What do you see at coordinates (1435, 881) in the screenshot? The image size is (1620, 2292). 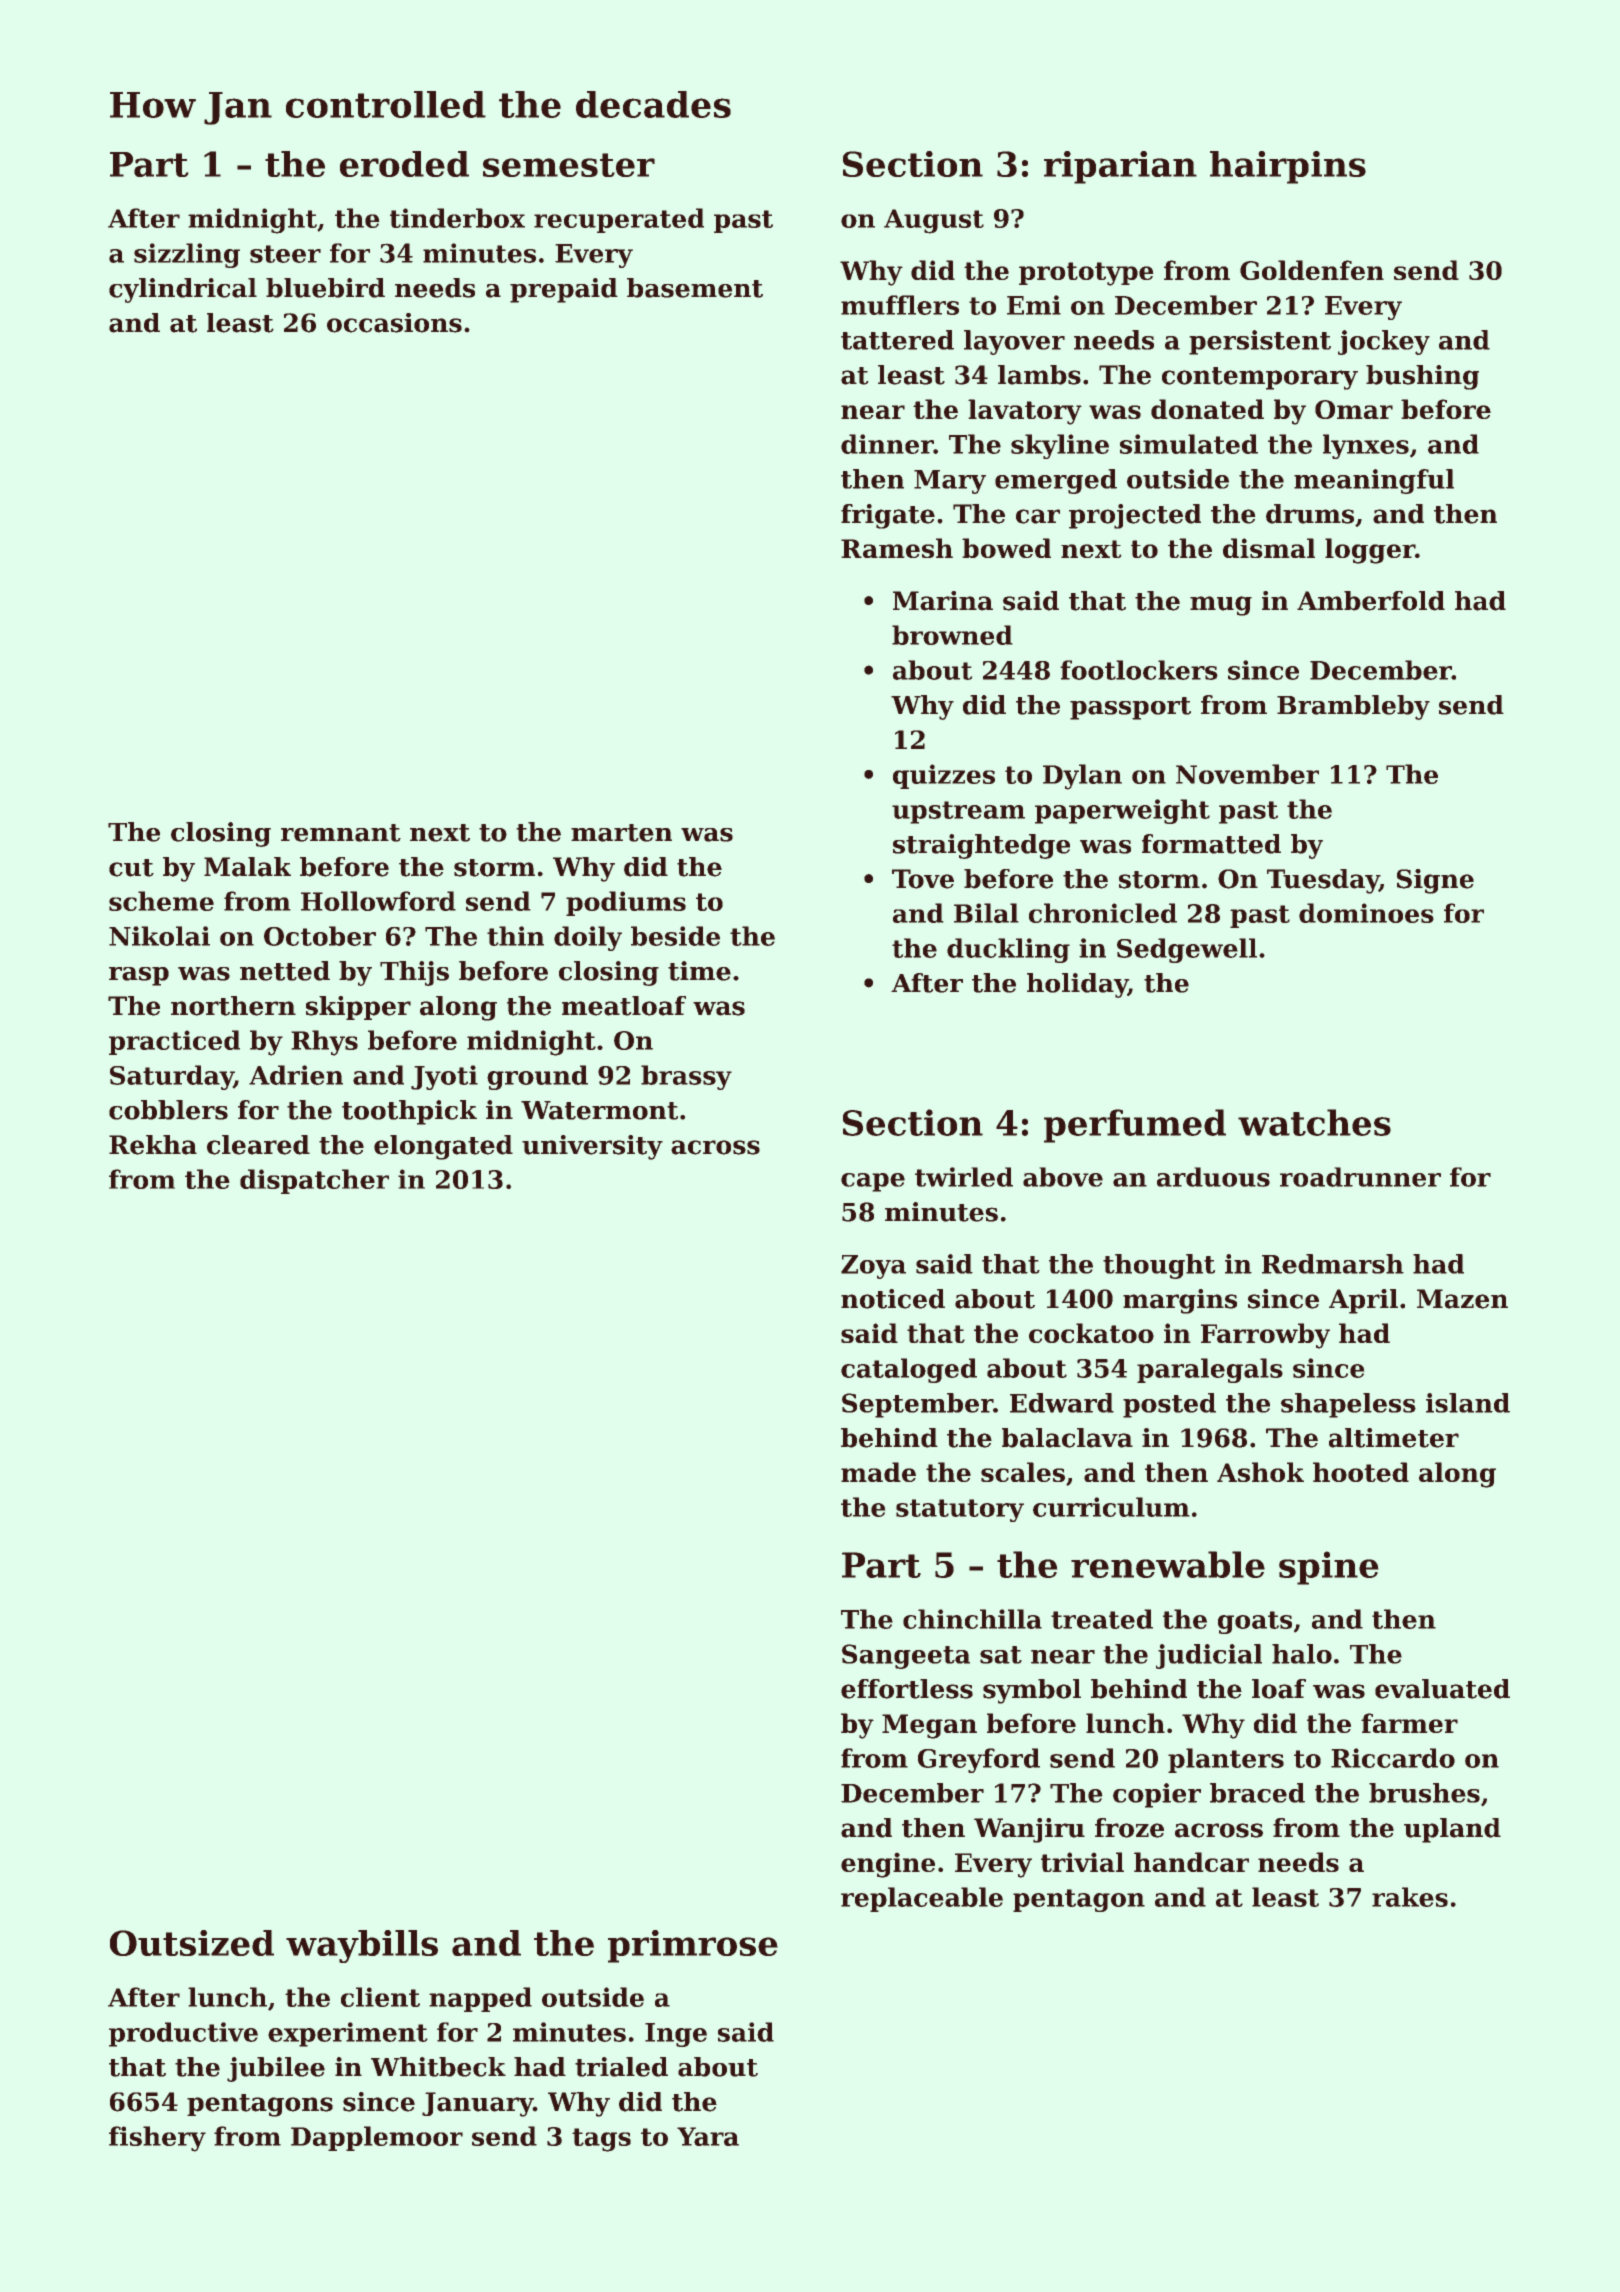 I see `Signe` at bounding box center [1435, 881].
